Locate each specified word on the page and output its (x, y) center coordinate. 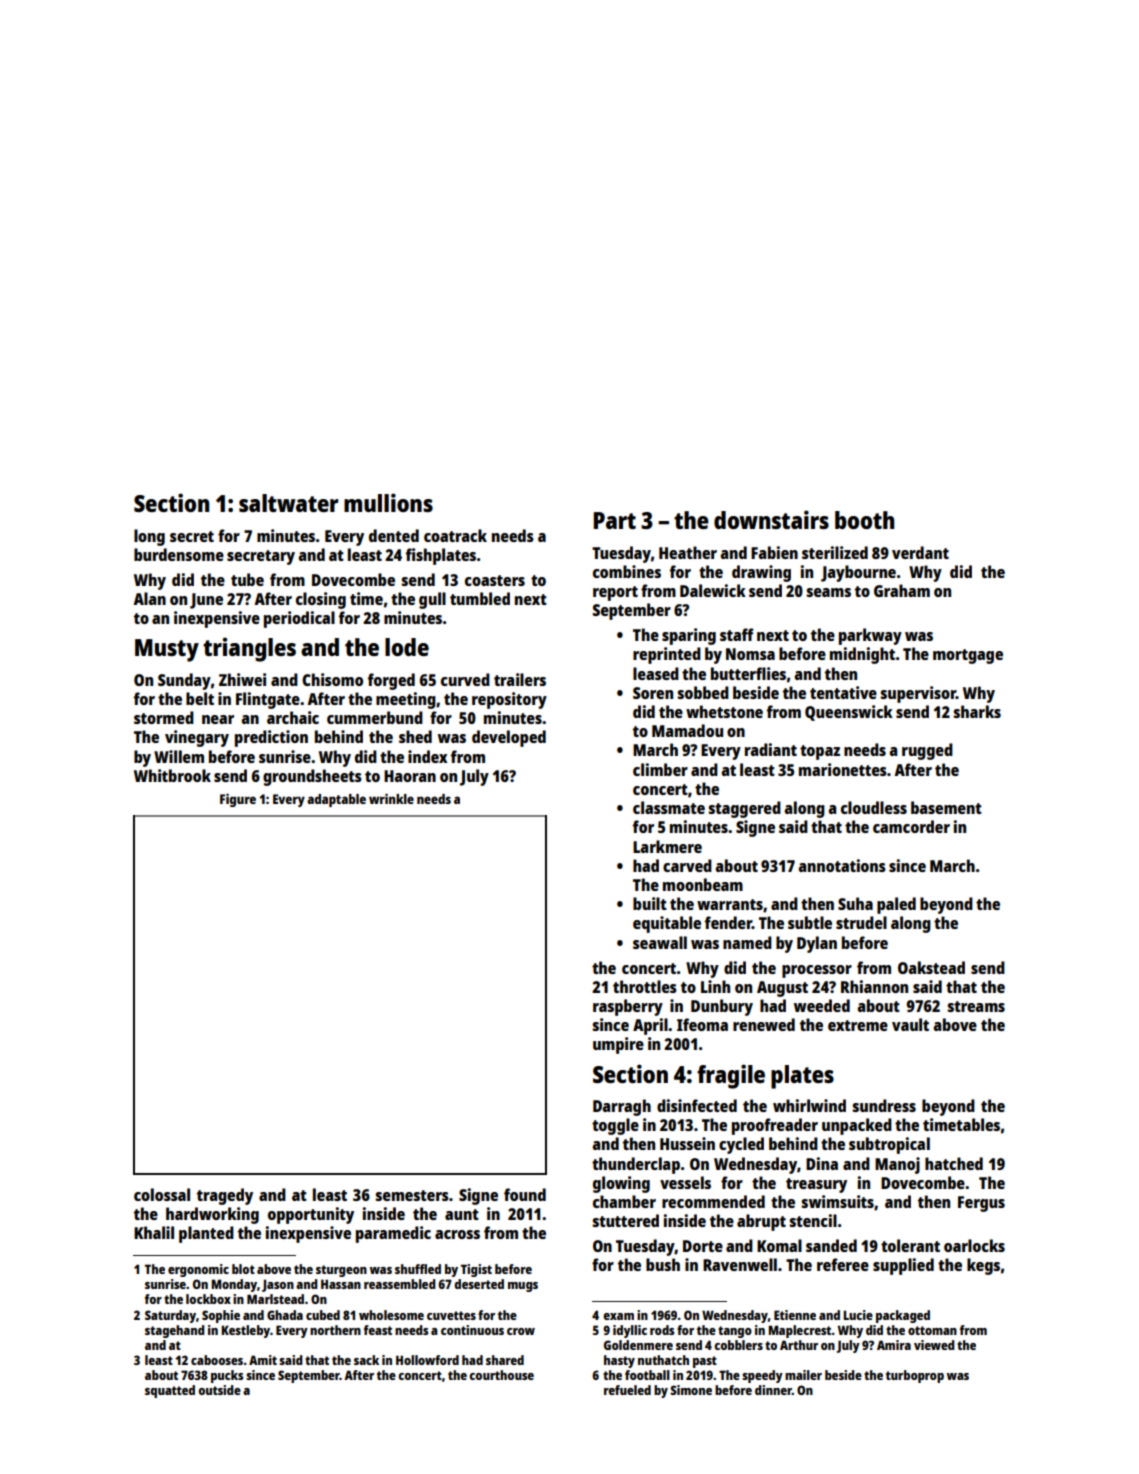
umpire (618, 1045)
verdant (920, 552)
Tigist (476, 1270)
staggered (744, 809)
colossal (162, 1194)
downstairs (771, 519)
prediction (271, 738)
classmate (669, 807)
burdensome (179, 554)
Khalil (154, 1232)
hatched (954, 1163)
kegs (983, 1266)
